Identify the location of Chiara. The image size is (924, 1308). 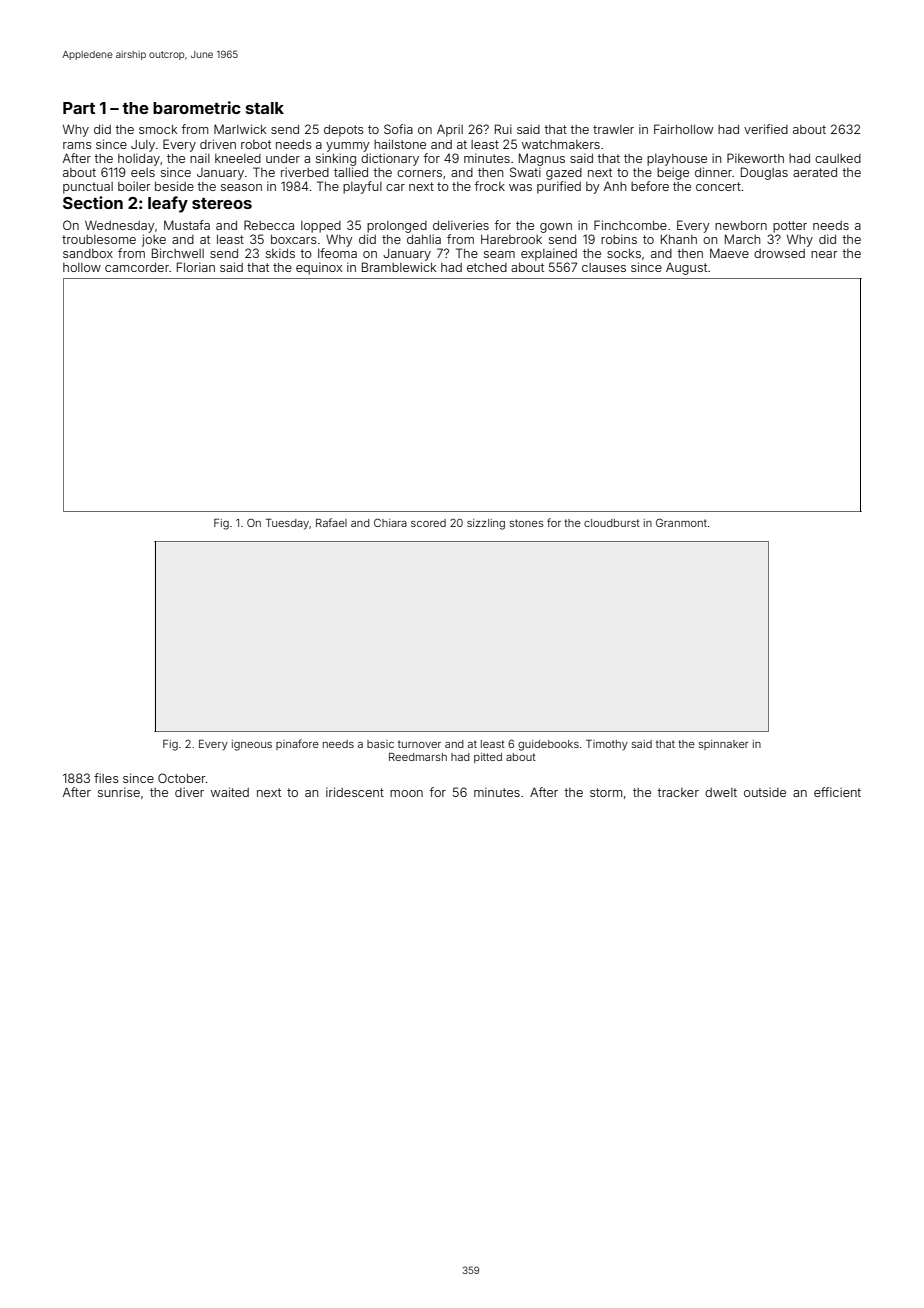
(390, 522).
